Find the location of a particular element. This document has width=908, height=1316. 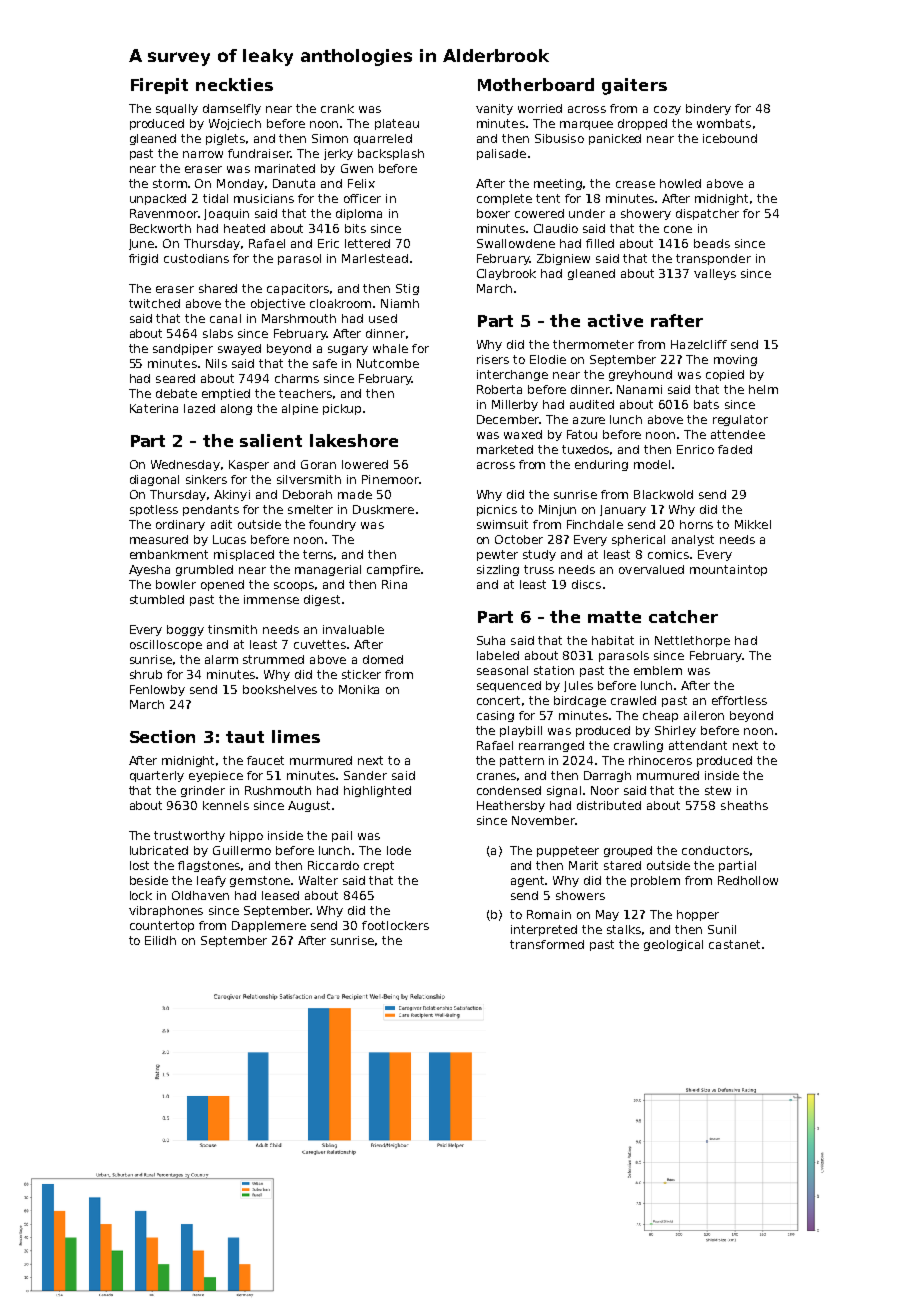

safe is located at coordinates (325, 363).
